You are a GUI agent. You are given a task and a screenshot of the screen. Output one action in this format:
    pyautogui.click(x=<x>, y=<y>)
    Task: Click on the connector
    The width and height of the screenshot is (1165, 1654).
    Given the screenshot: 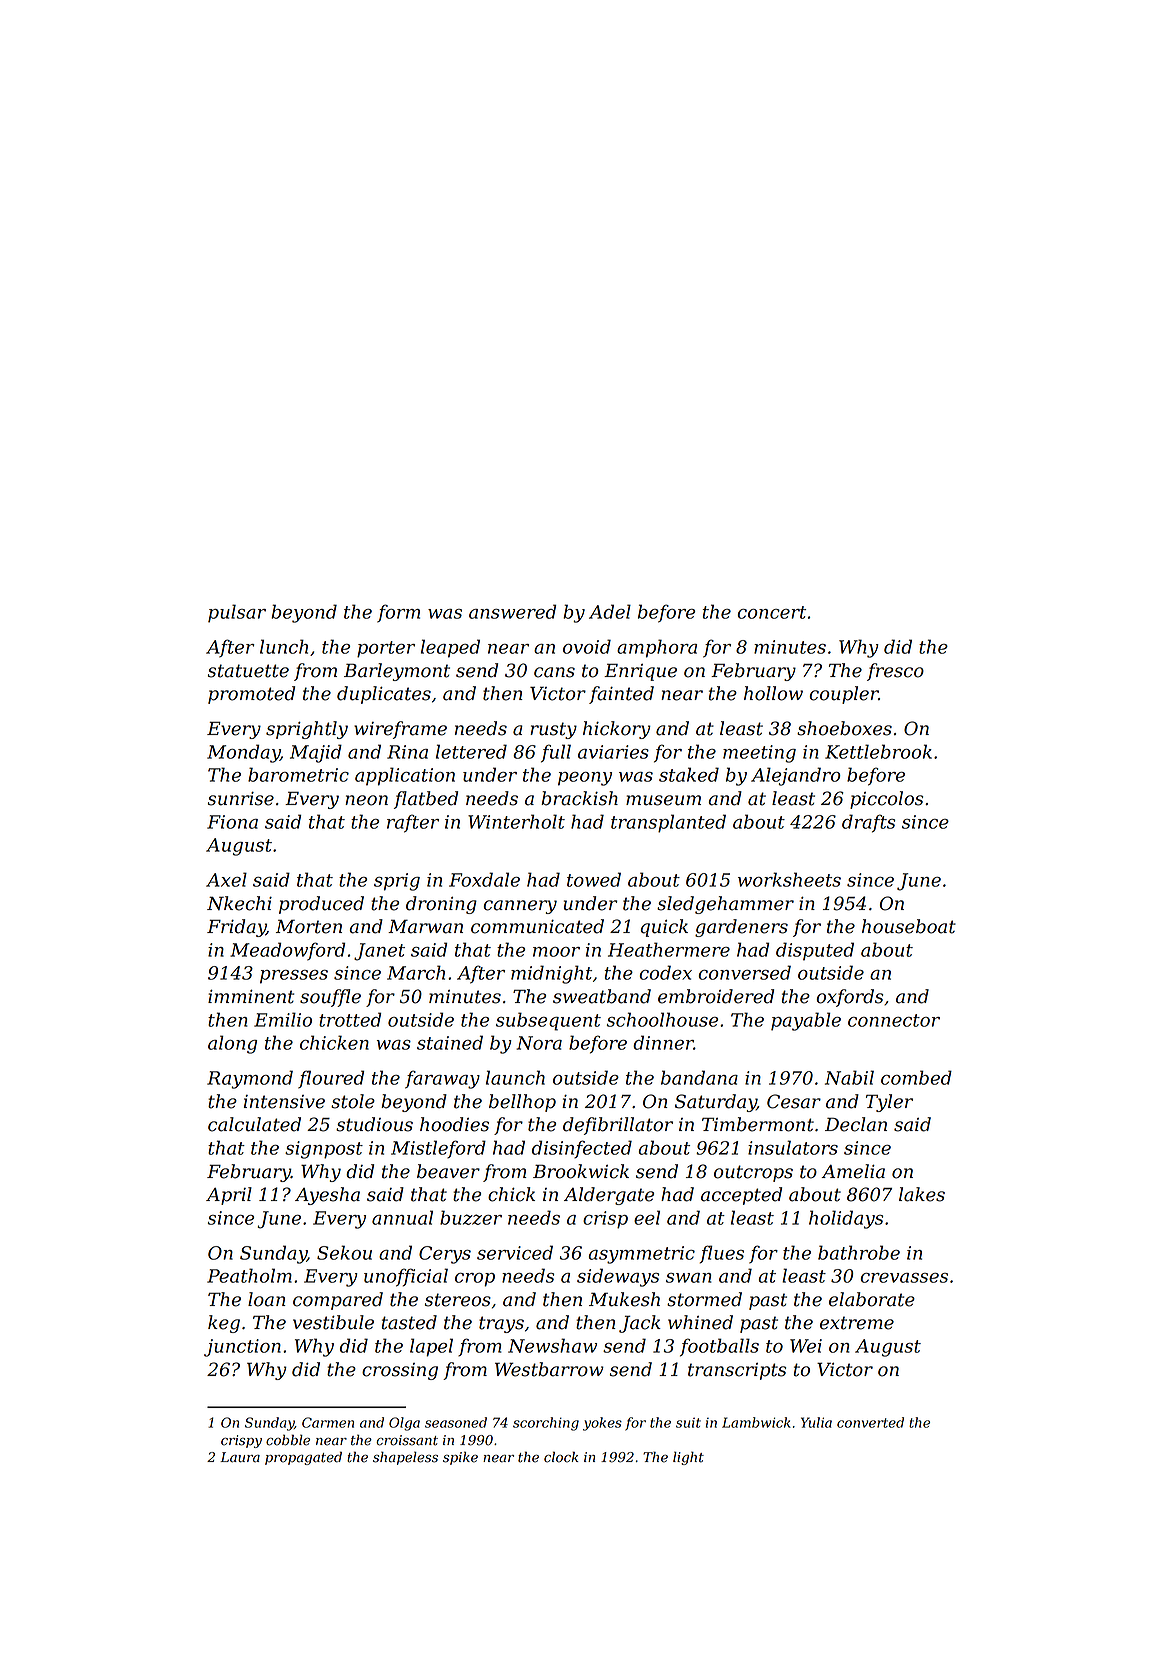 What is the action you would take?
    pyautogui.click(x=894, y=1020)
